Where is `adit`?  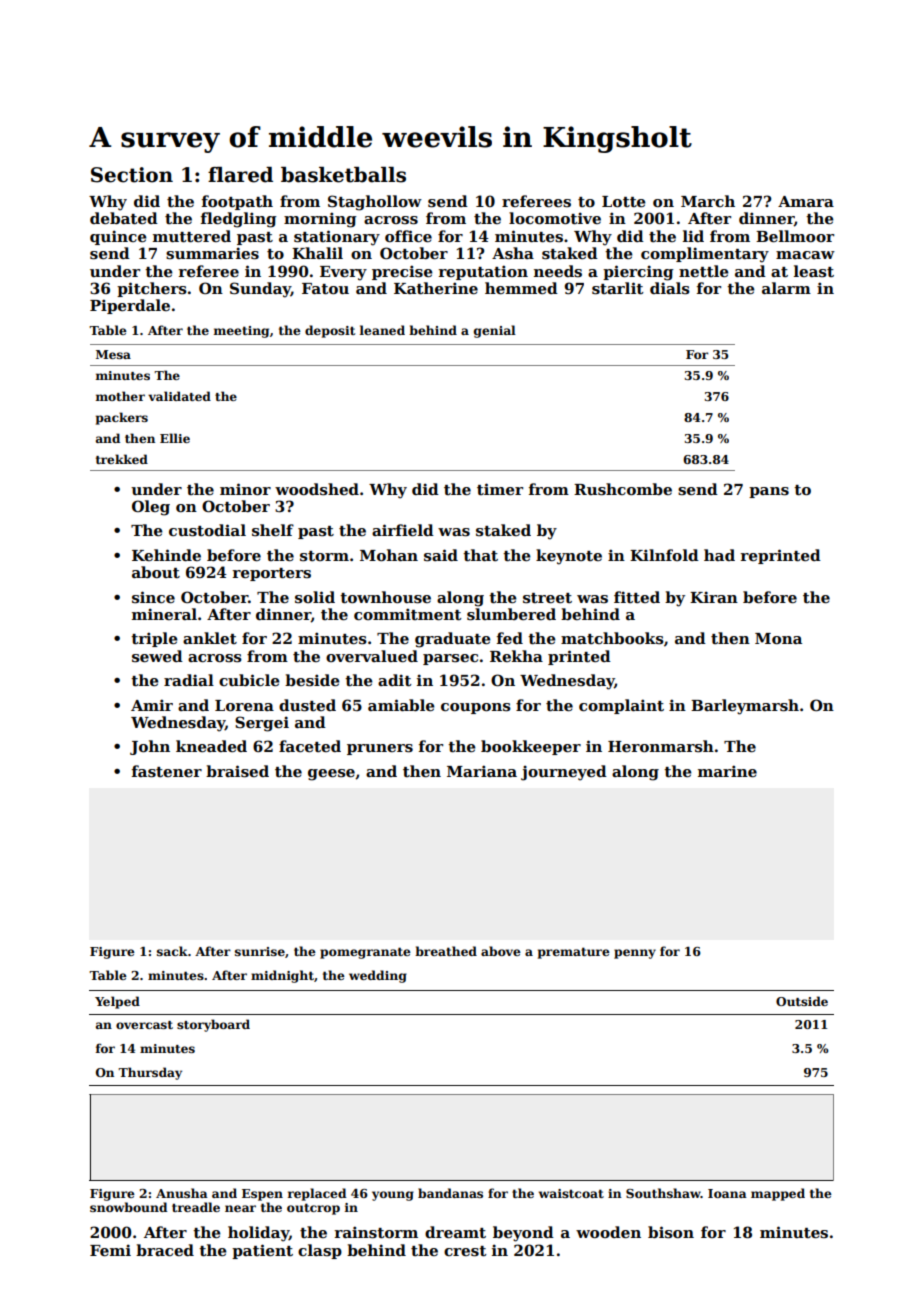
adit is located at coordinates (395, 680).
